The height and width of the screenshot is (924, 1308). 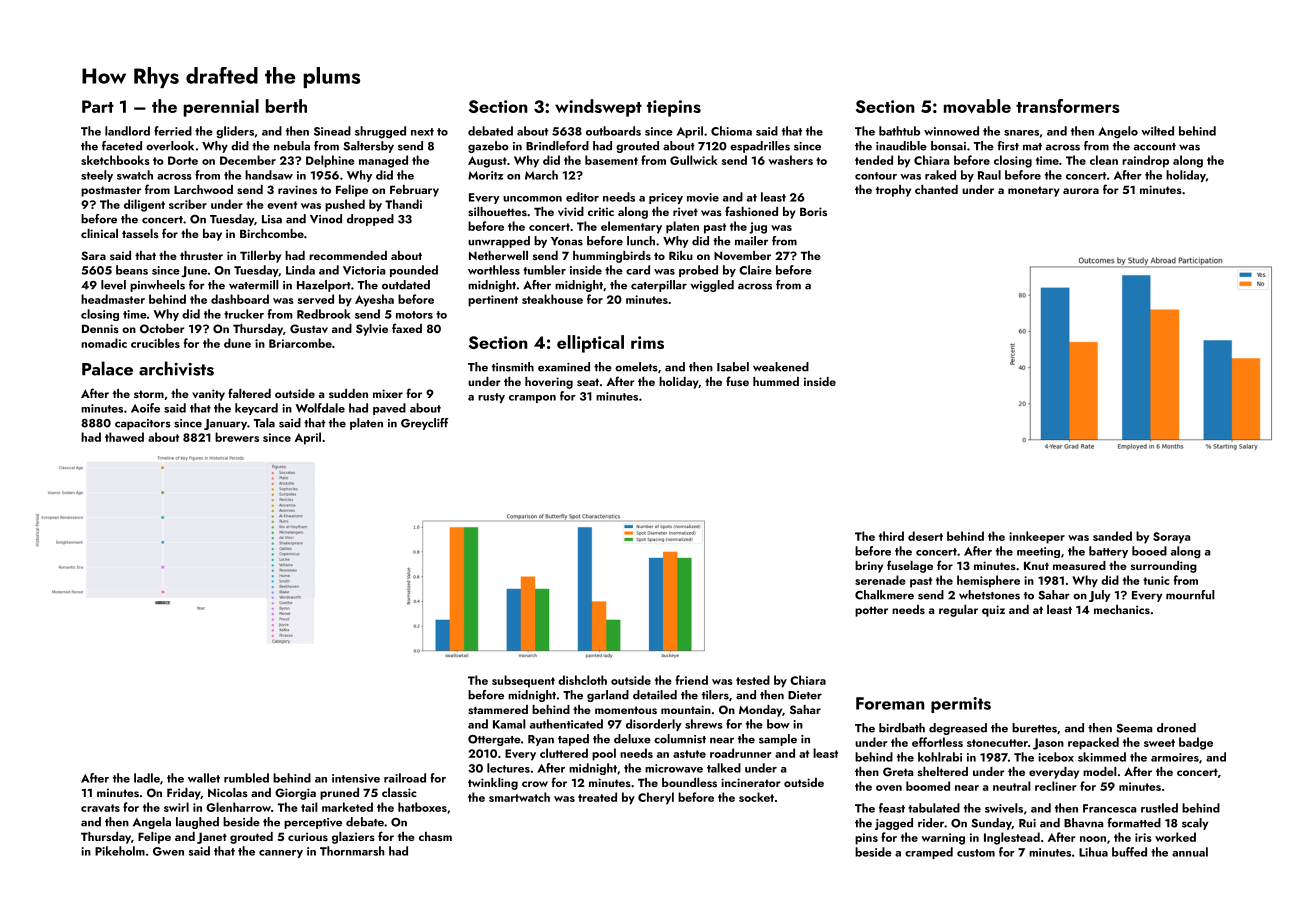 What do you see at coordinates (681, 255) in the screenshot?
I see `Riku` at bounding box center [681, 255].
